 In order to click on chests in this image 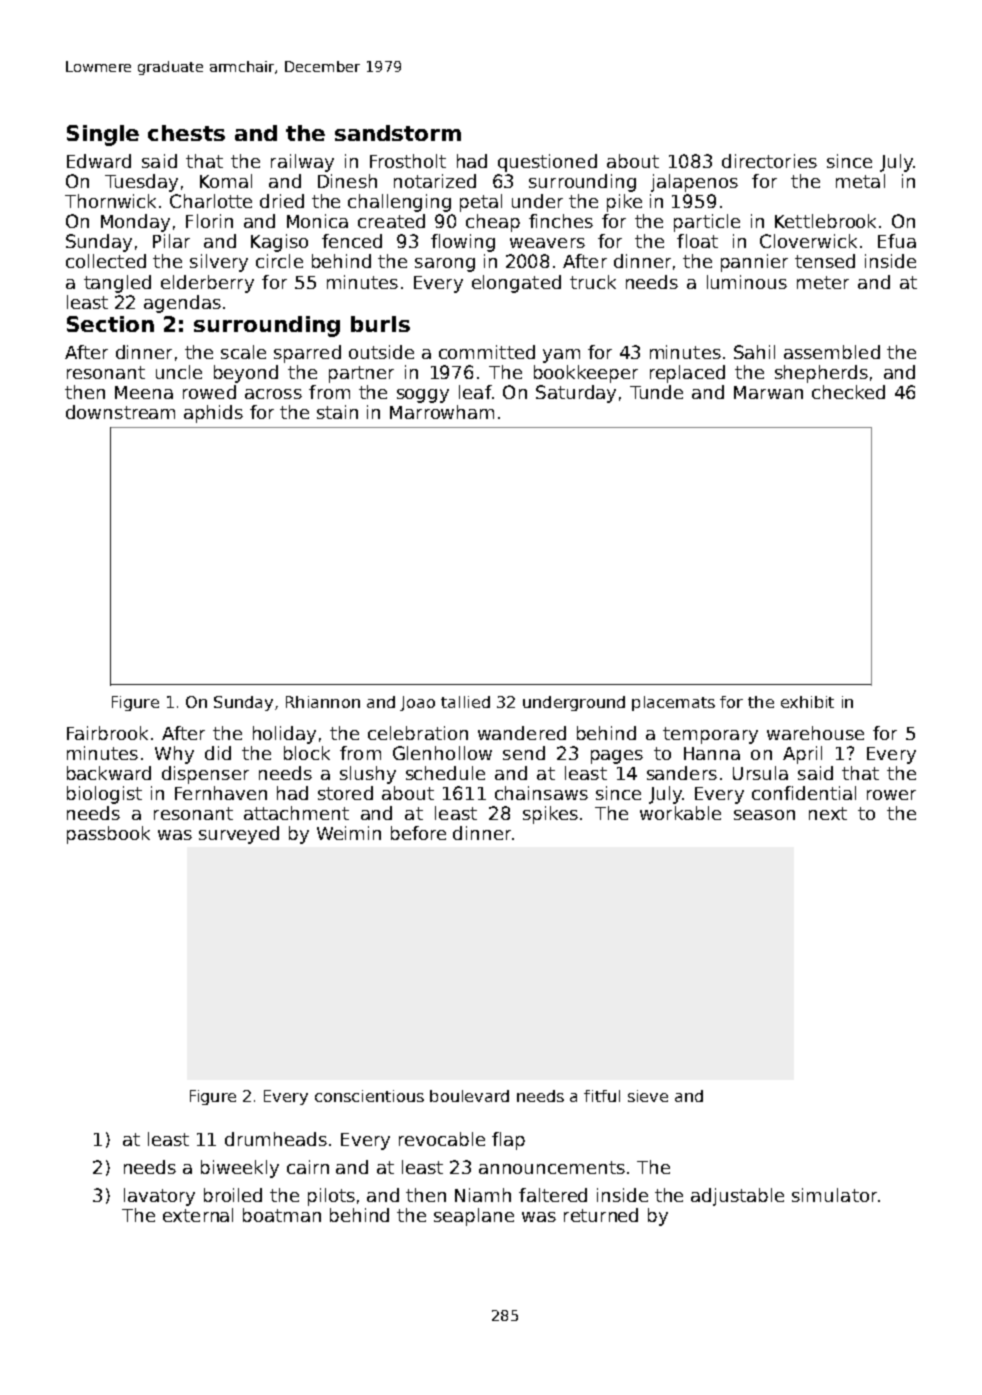, I will do `click(186, 133)`.
